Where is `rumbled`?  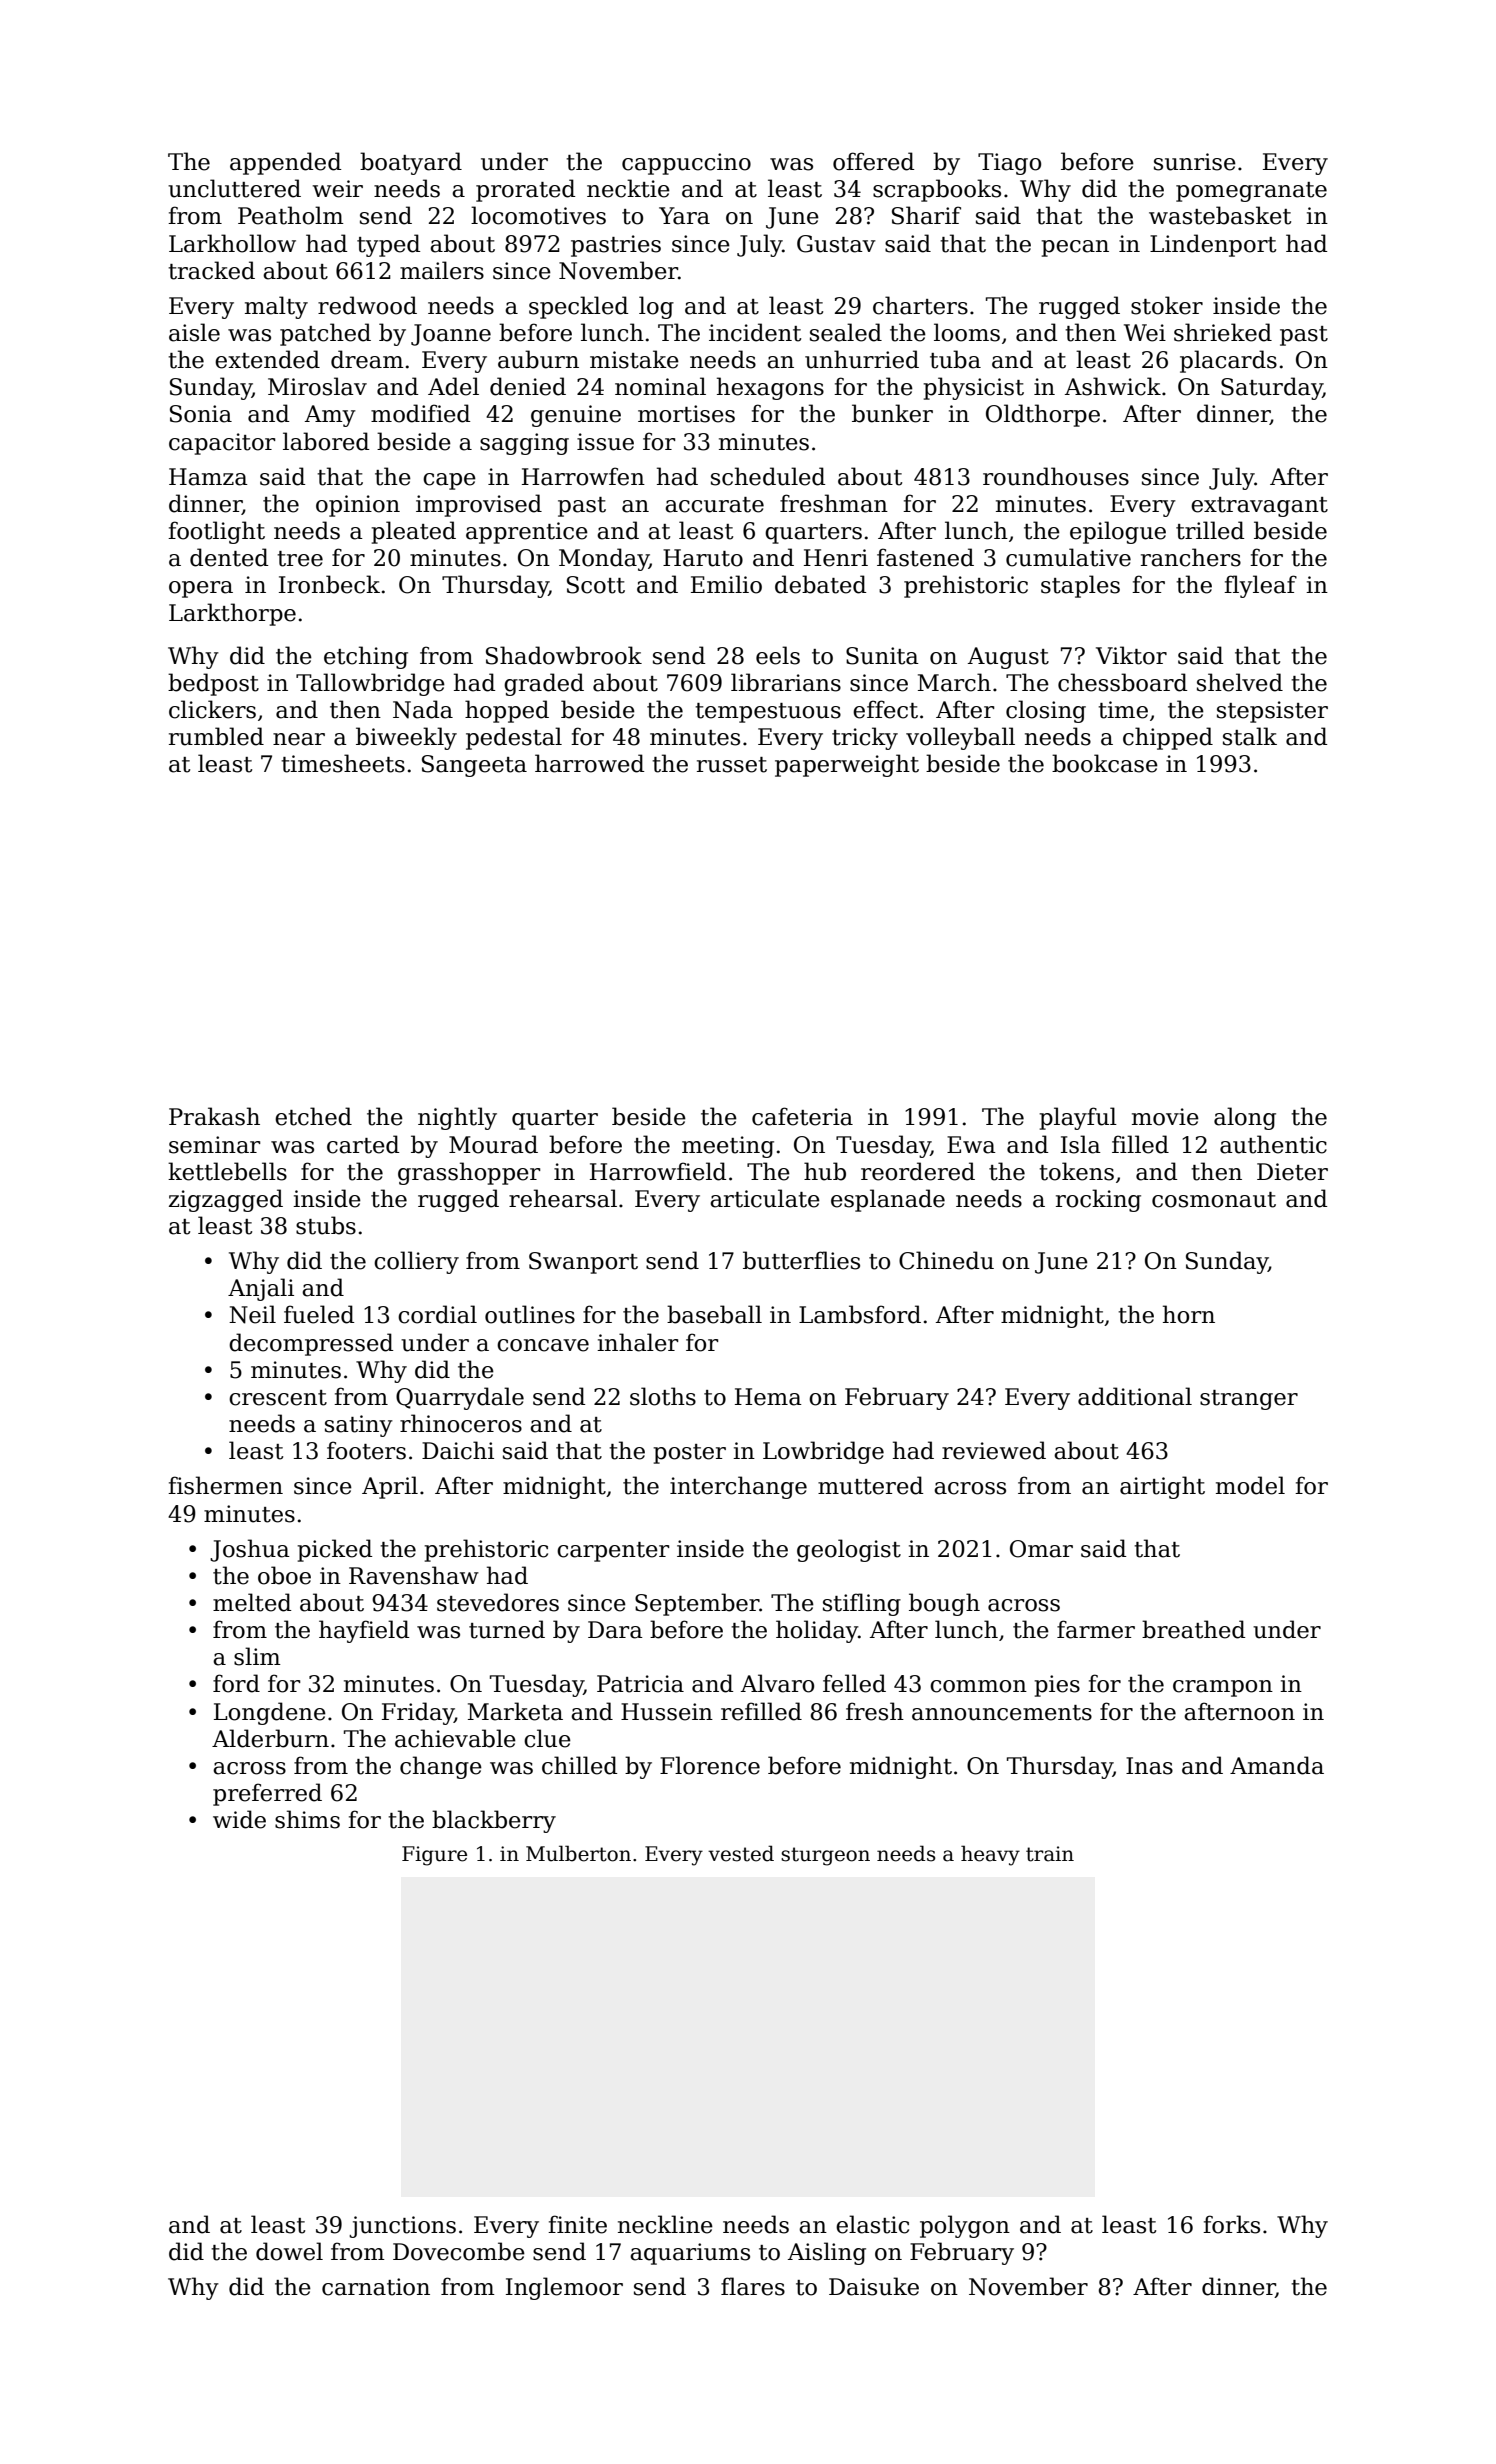
rumbled is located at coordinates (216, 736).
